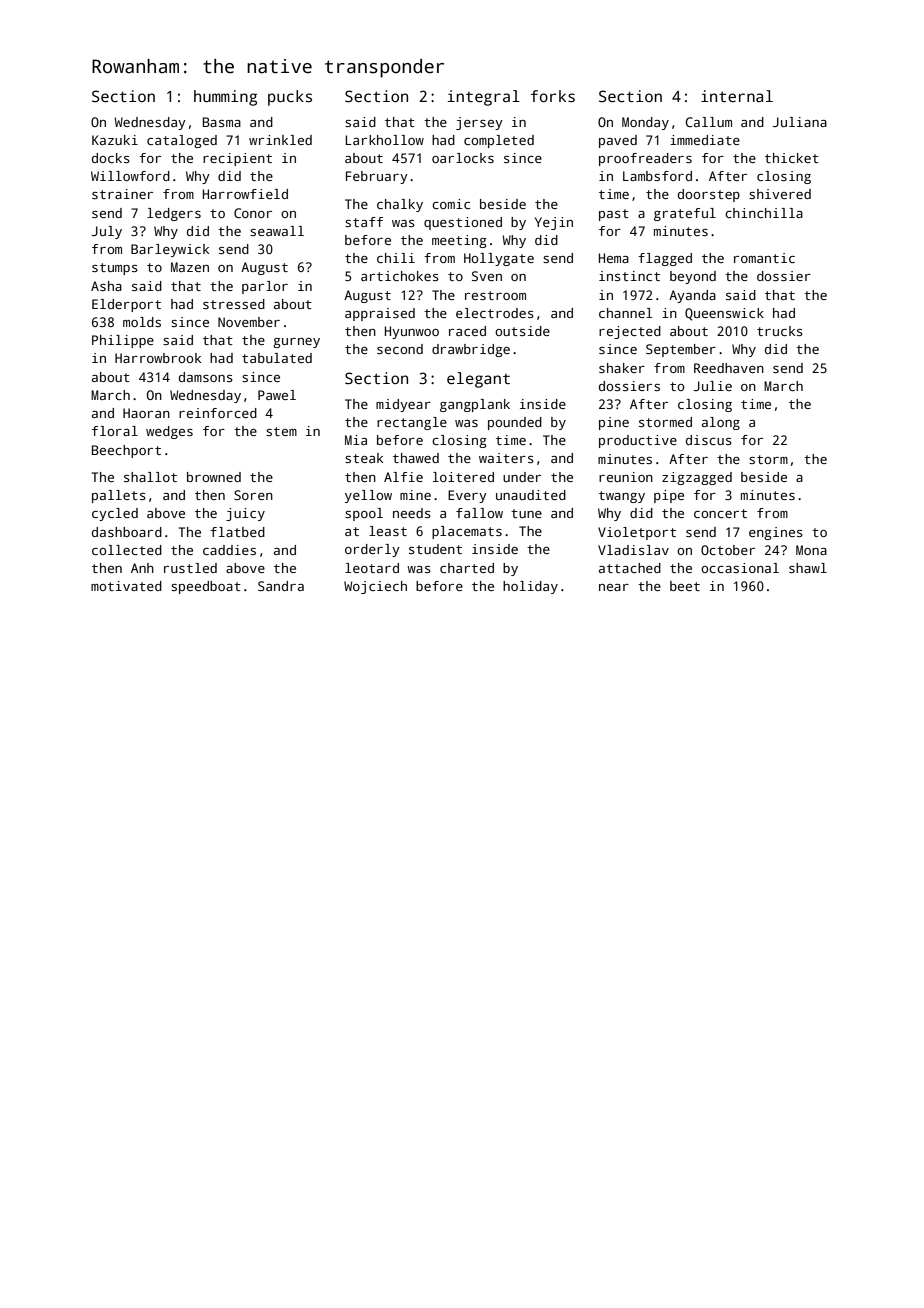 The width and height of the image is (924, 1308). I want to click on Hyunwoo, so click(412, 332).
